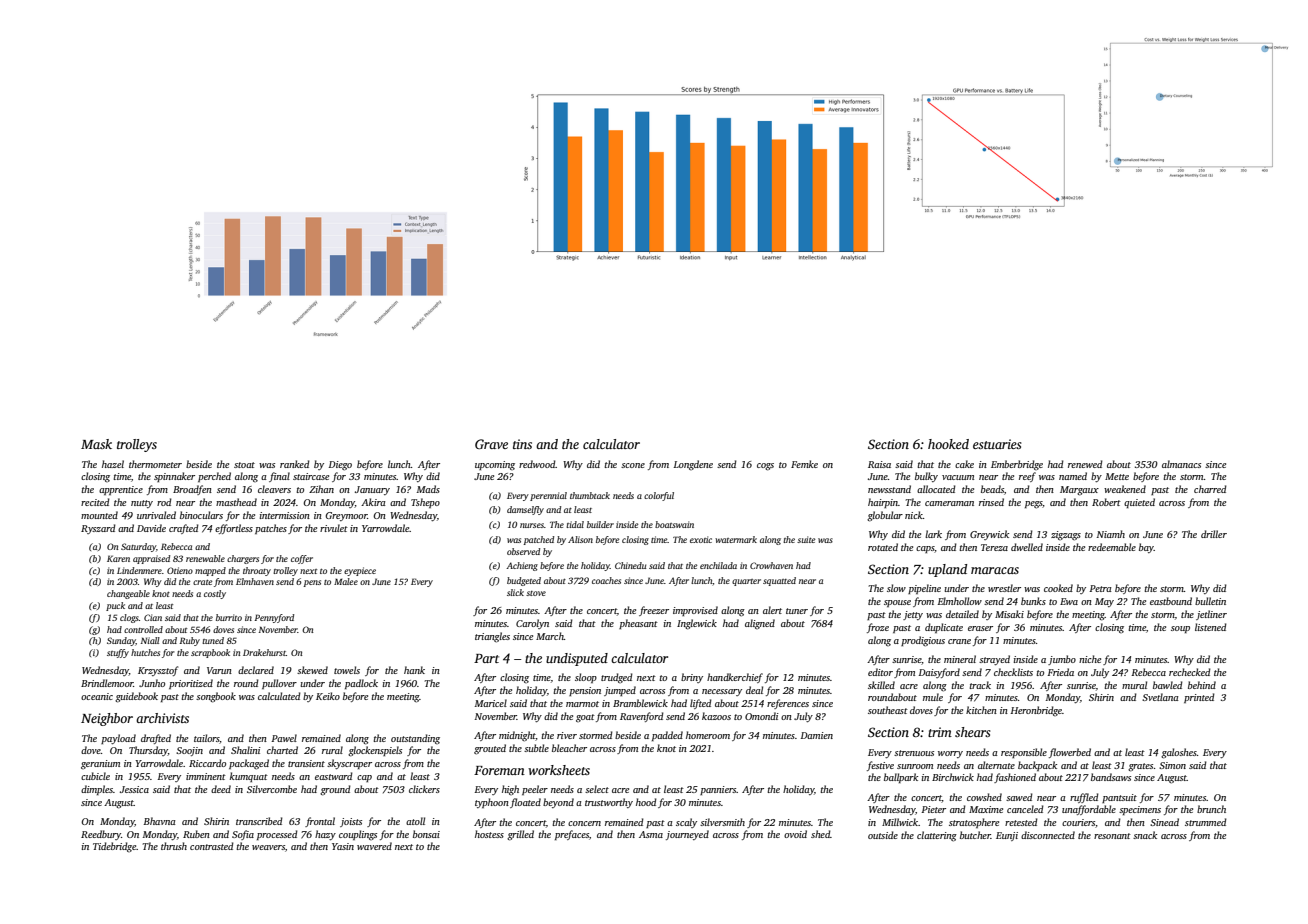 This screenshot has height=924, width=1308. Describe the element at coordinates (1085, 464) in the screenshot. I see `renewed` at that location.
